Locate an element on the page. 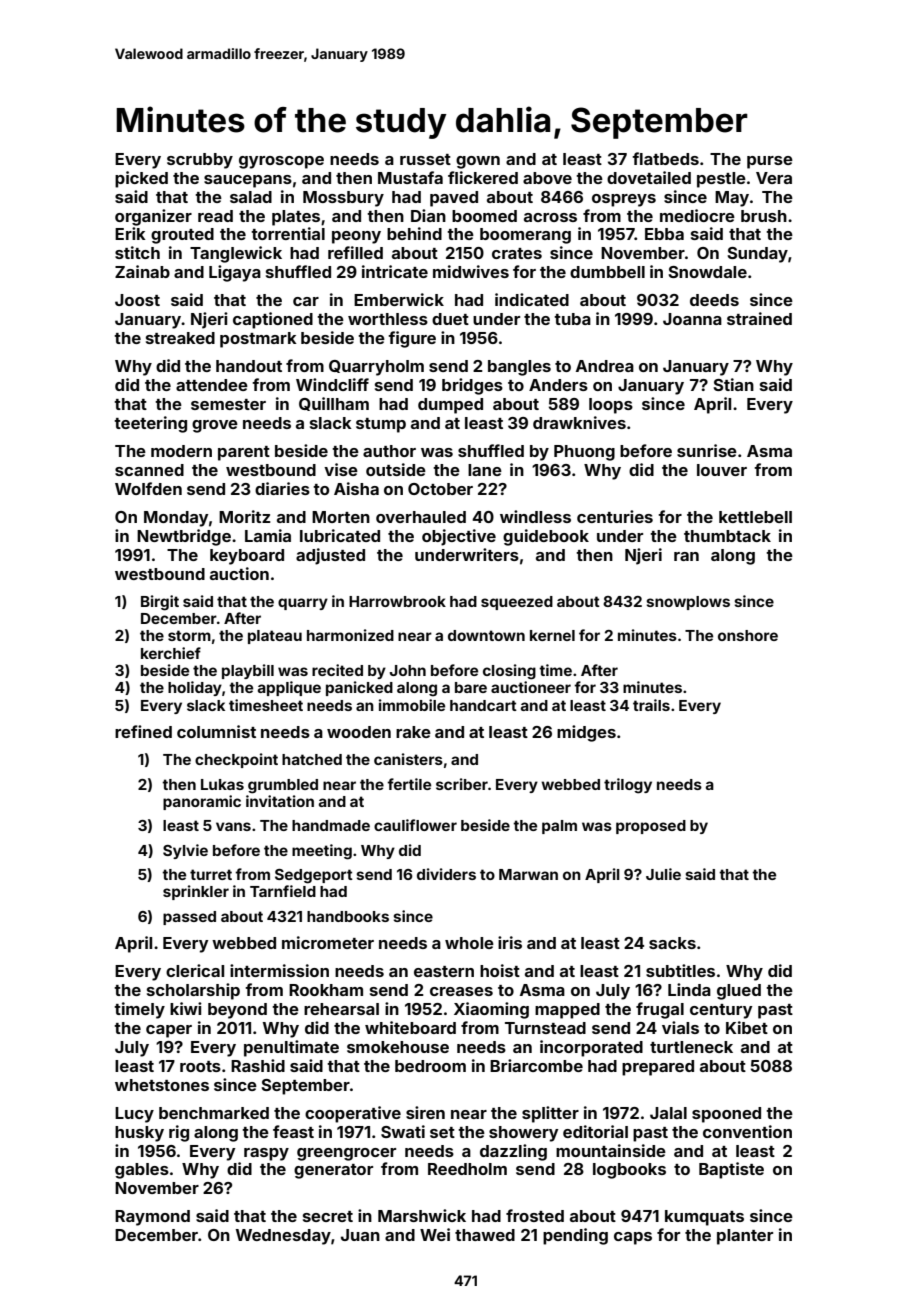  russet is located at coordinates (425, 159).
